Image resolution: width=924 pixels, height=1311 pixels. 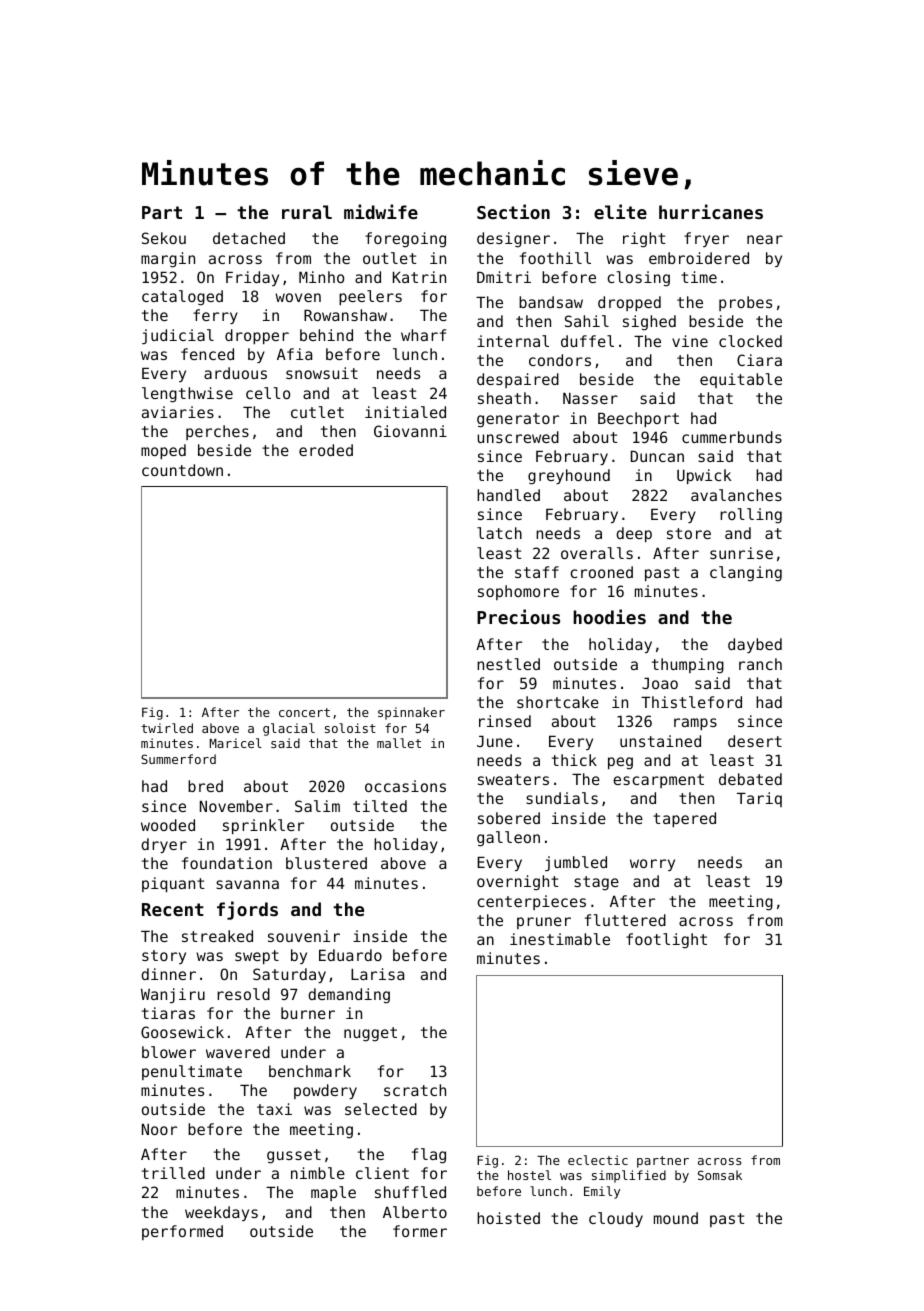 I want to click on tapered, so click(x=684, y=819).
